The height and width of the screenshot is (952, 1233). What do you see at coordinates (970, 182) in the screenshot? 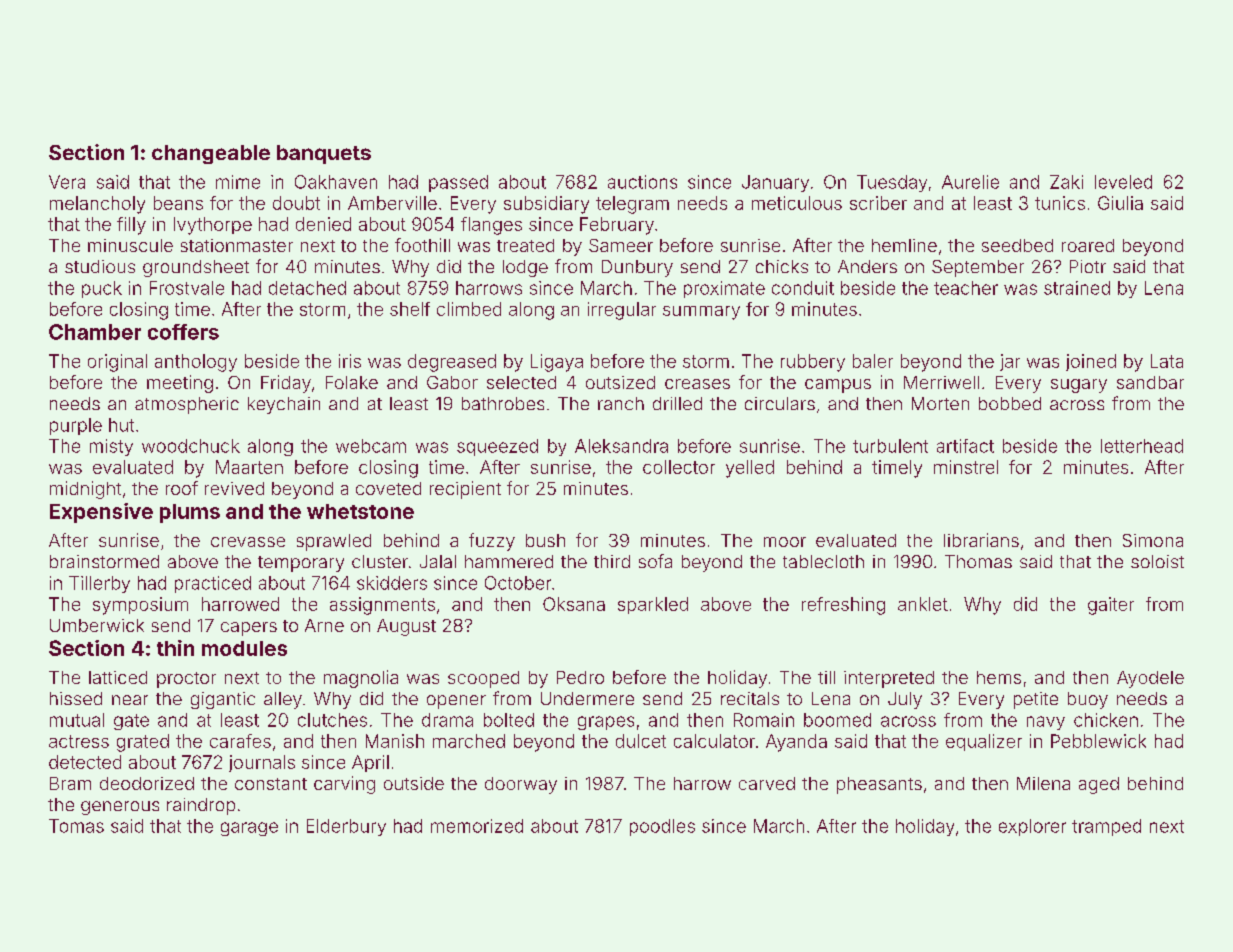
I see `Aurelie` at bounding box center [970, 182].
